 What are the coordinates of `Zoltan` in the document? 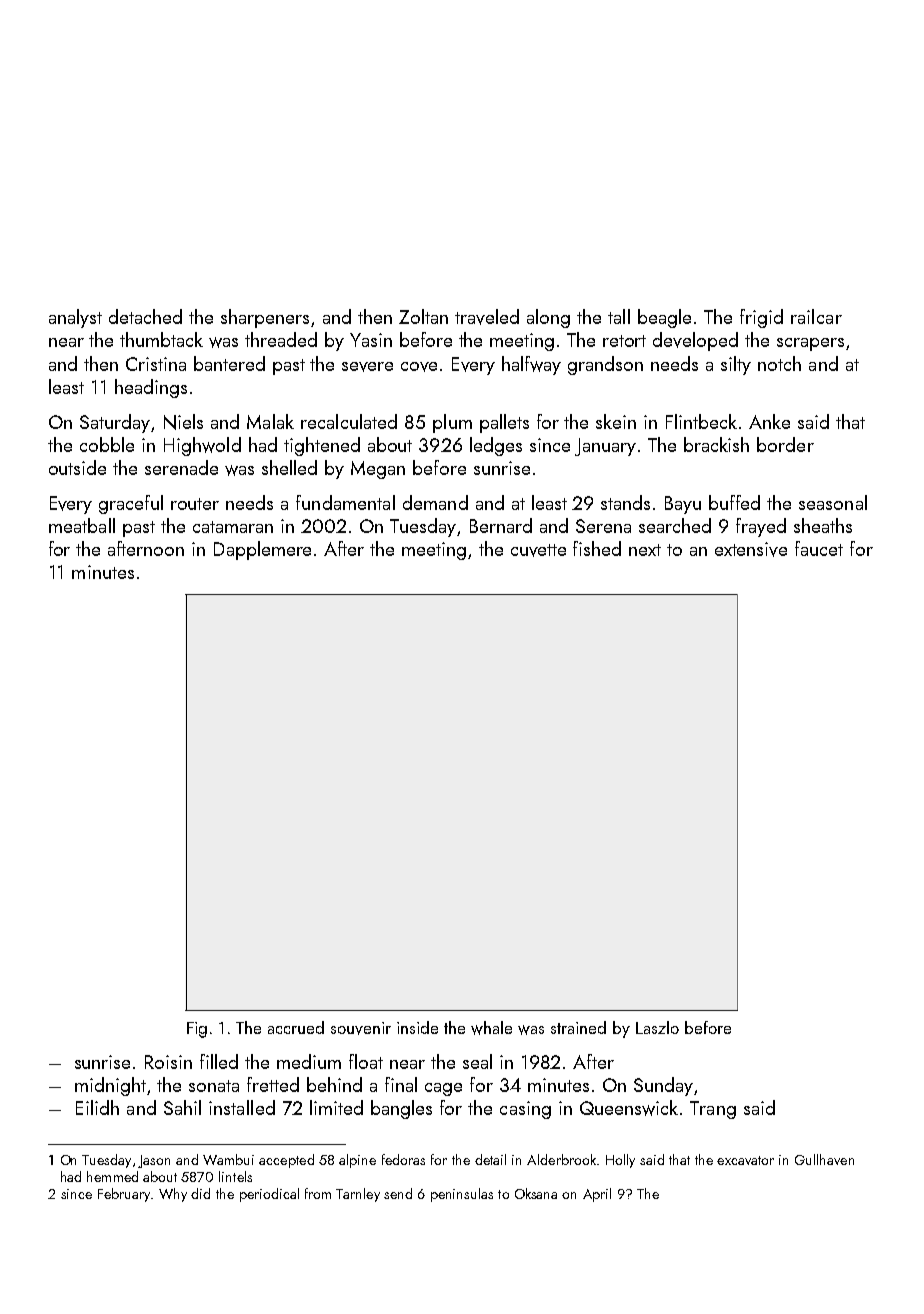 It's located at (423, 316).
